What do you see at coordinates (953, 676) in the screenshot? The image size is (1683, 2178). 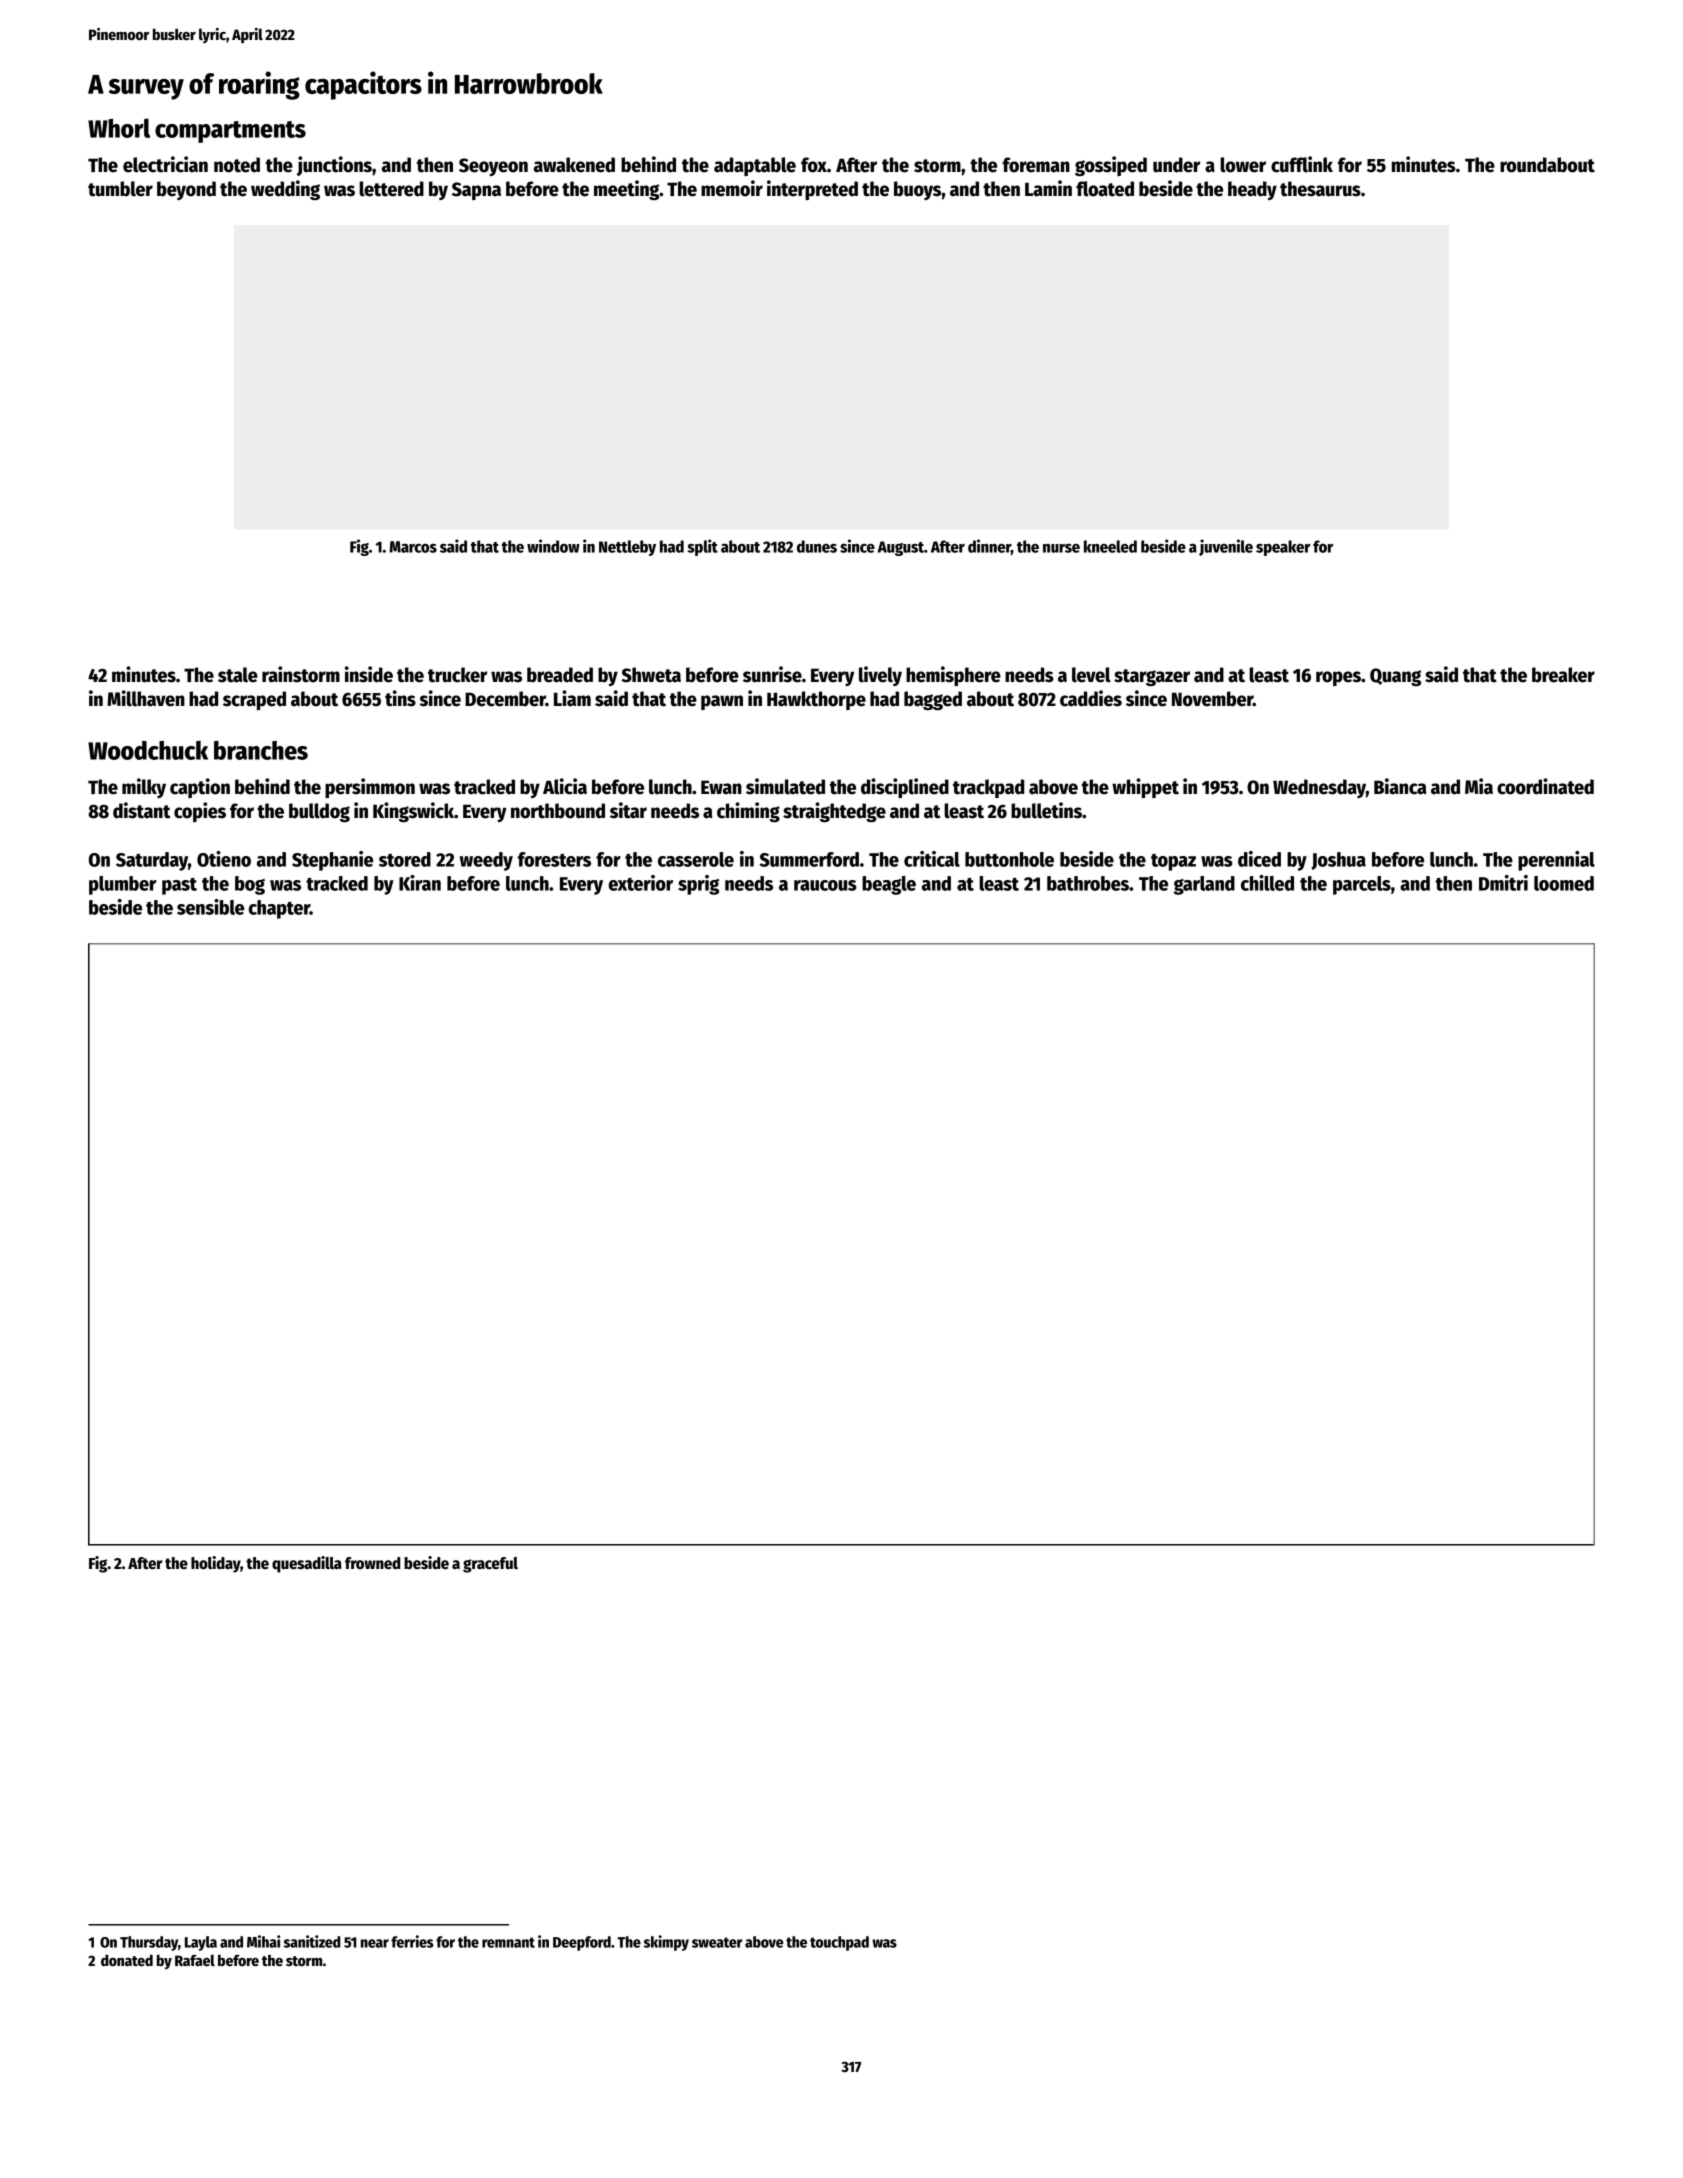 I see `hemisphere` at bounding box center [953, 676].
